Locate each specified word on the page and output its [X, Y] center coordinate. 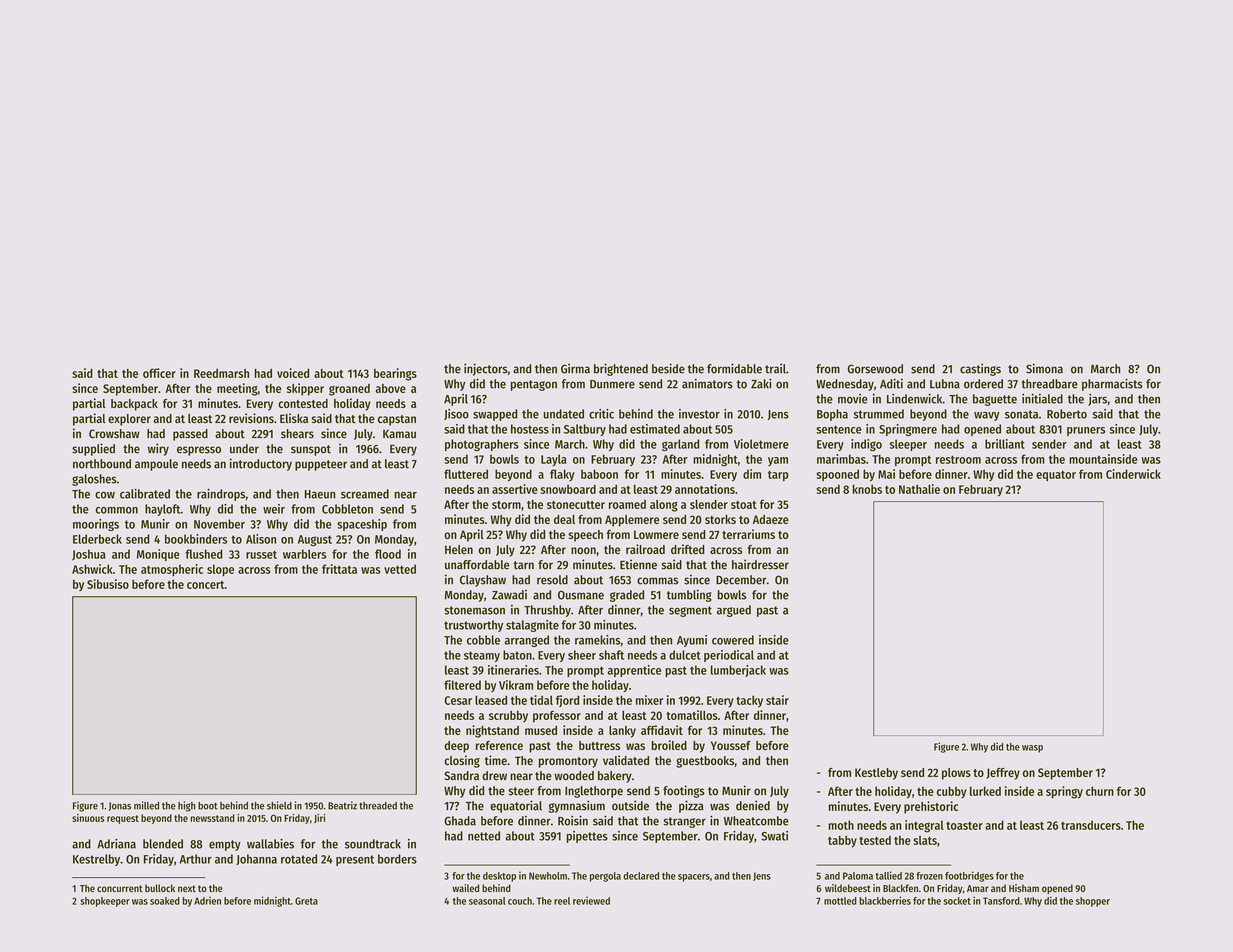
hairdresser [760, 564]
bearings [395, 374]
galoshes [94, 480]
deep [457, 747]
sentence [839, 429]
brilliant [1005, 444]
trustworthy [473, 626]
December [741, 580]
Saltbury [585, 430]
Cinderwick [1133, 474]
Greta [306, 901]
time [496, 760]
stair [777, 700]
